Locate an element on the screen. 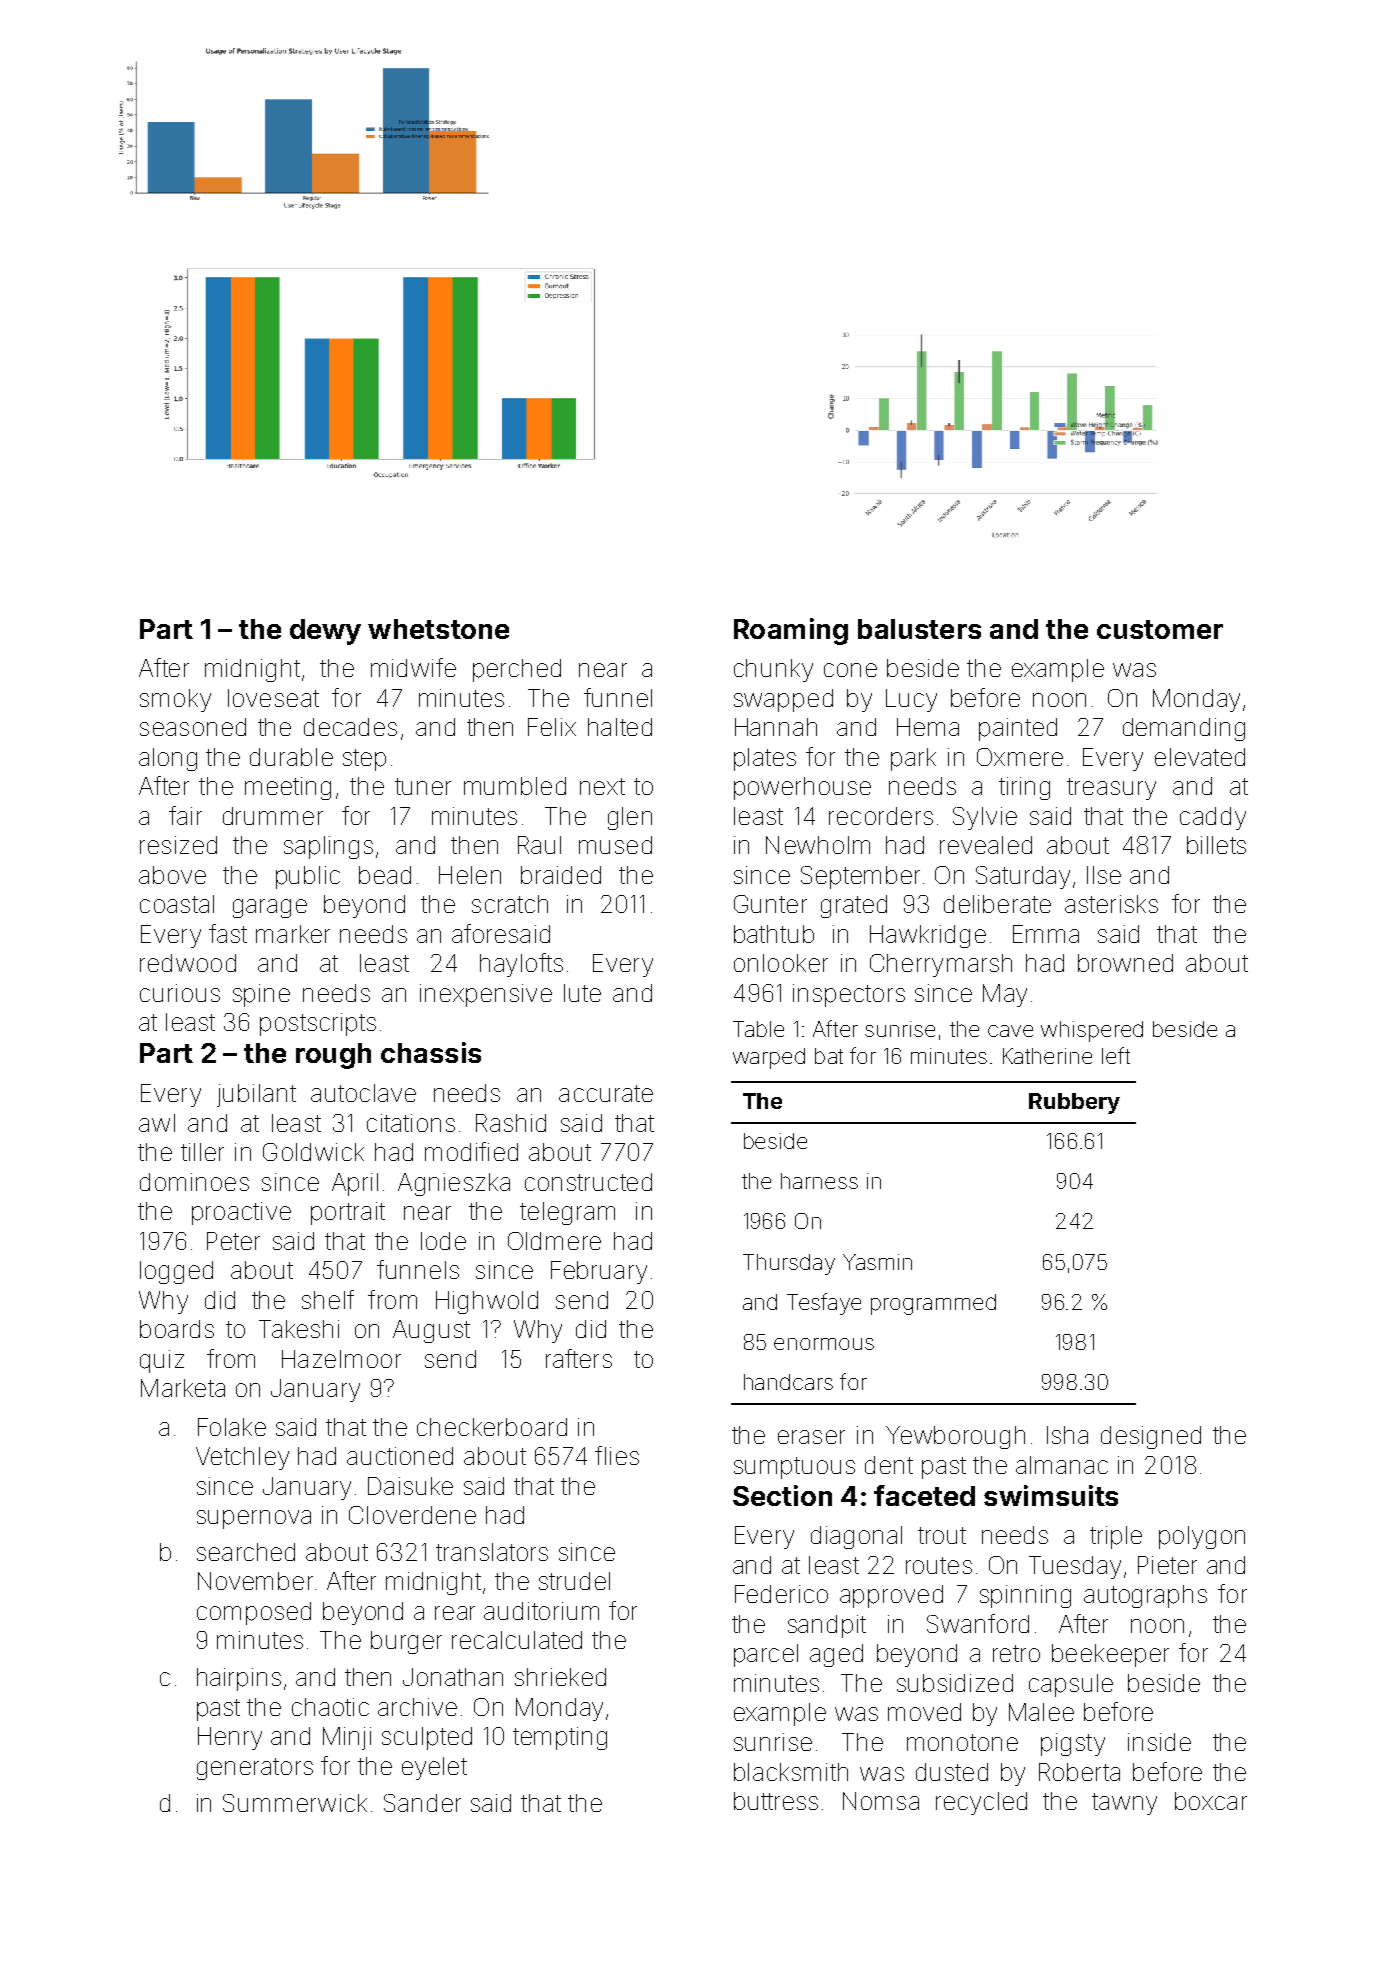 The height and width of the screenshot is (1969, 1386). harness is located at coordinates (819, 1181).
